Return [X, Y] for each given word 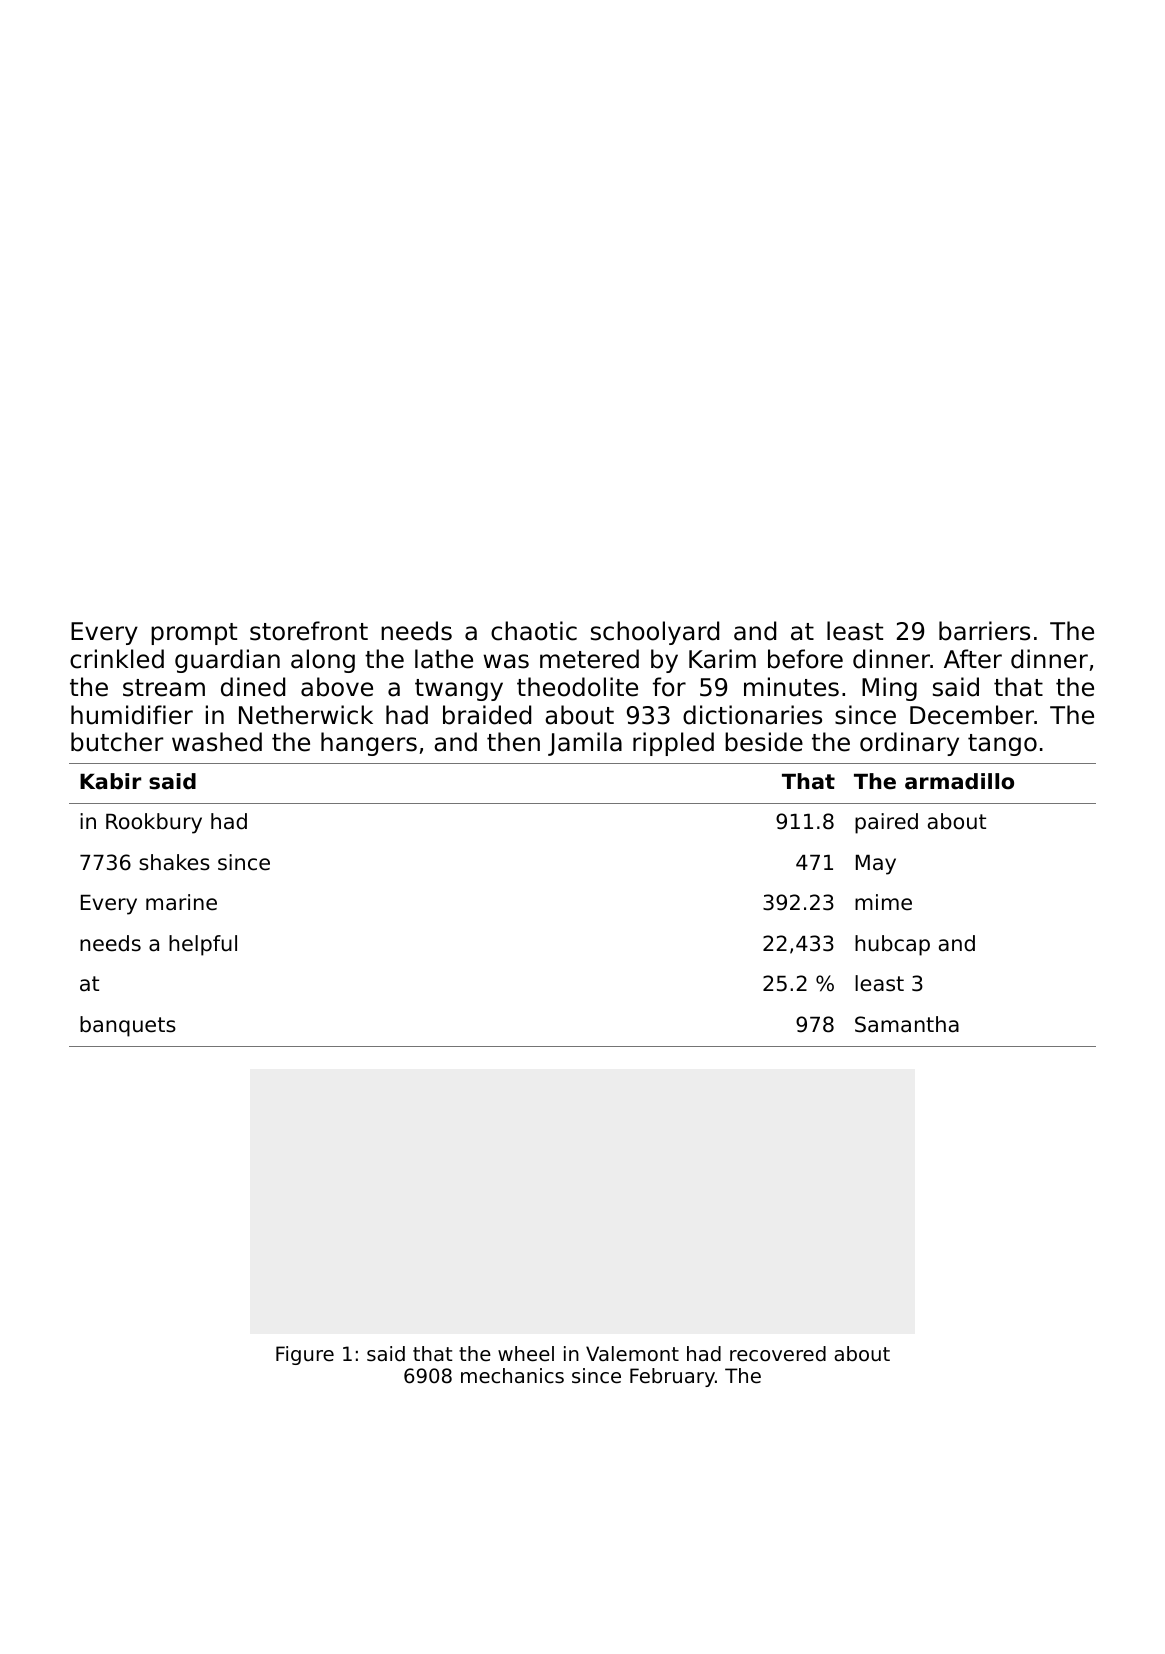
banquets [128, 1026]
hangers [369, 744]
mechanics [512, 1376]
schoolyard [655, 633]
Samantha [907, 1024]
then [513, 742]
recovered [778, 1354]
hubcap [892, 945]
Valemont [632, 1354]
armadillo [959, 781]
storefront [309, 631]
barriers [984, 631]
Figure [305, 1355]
